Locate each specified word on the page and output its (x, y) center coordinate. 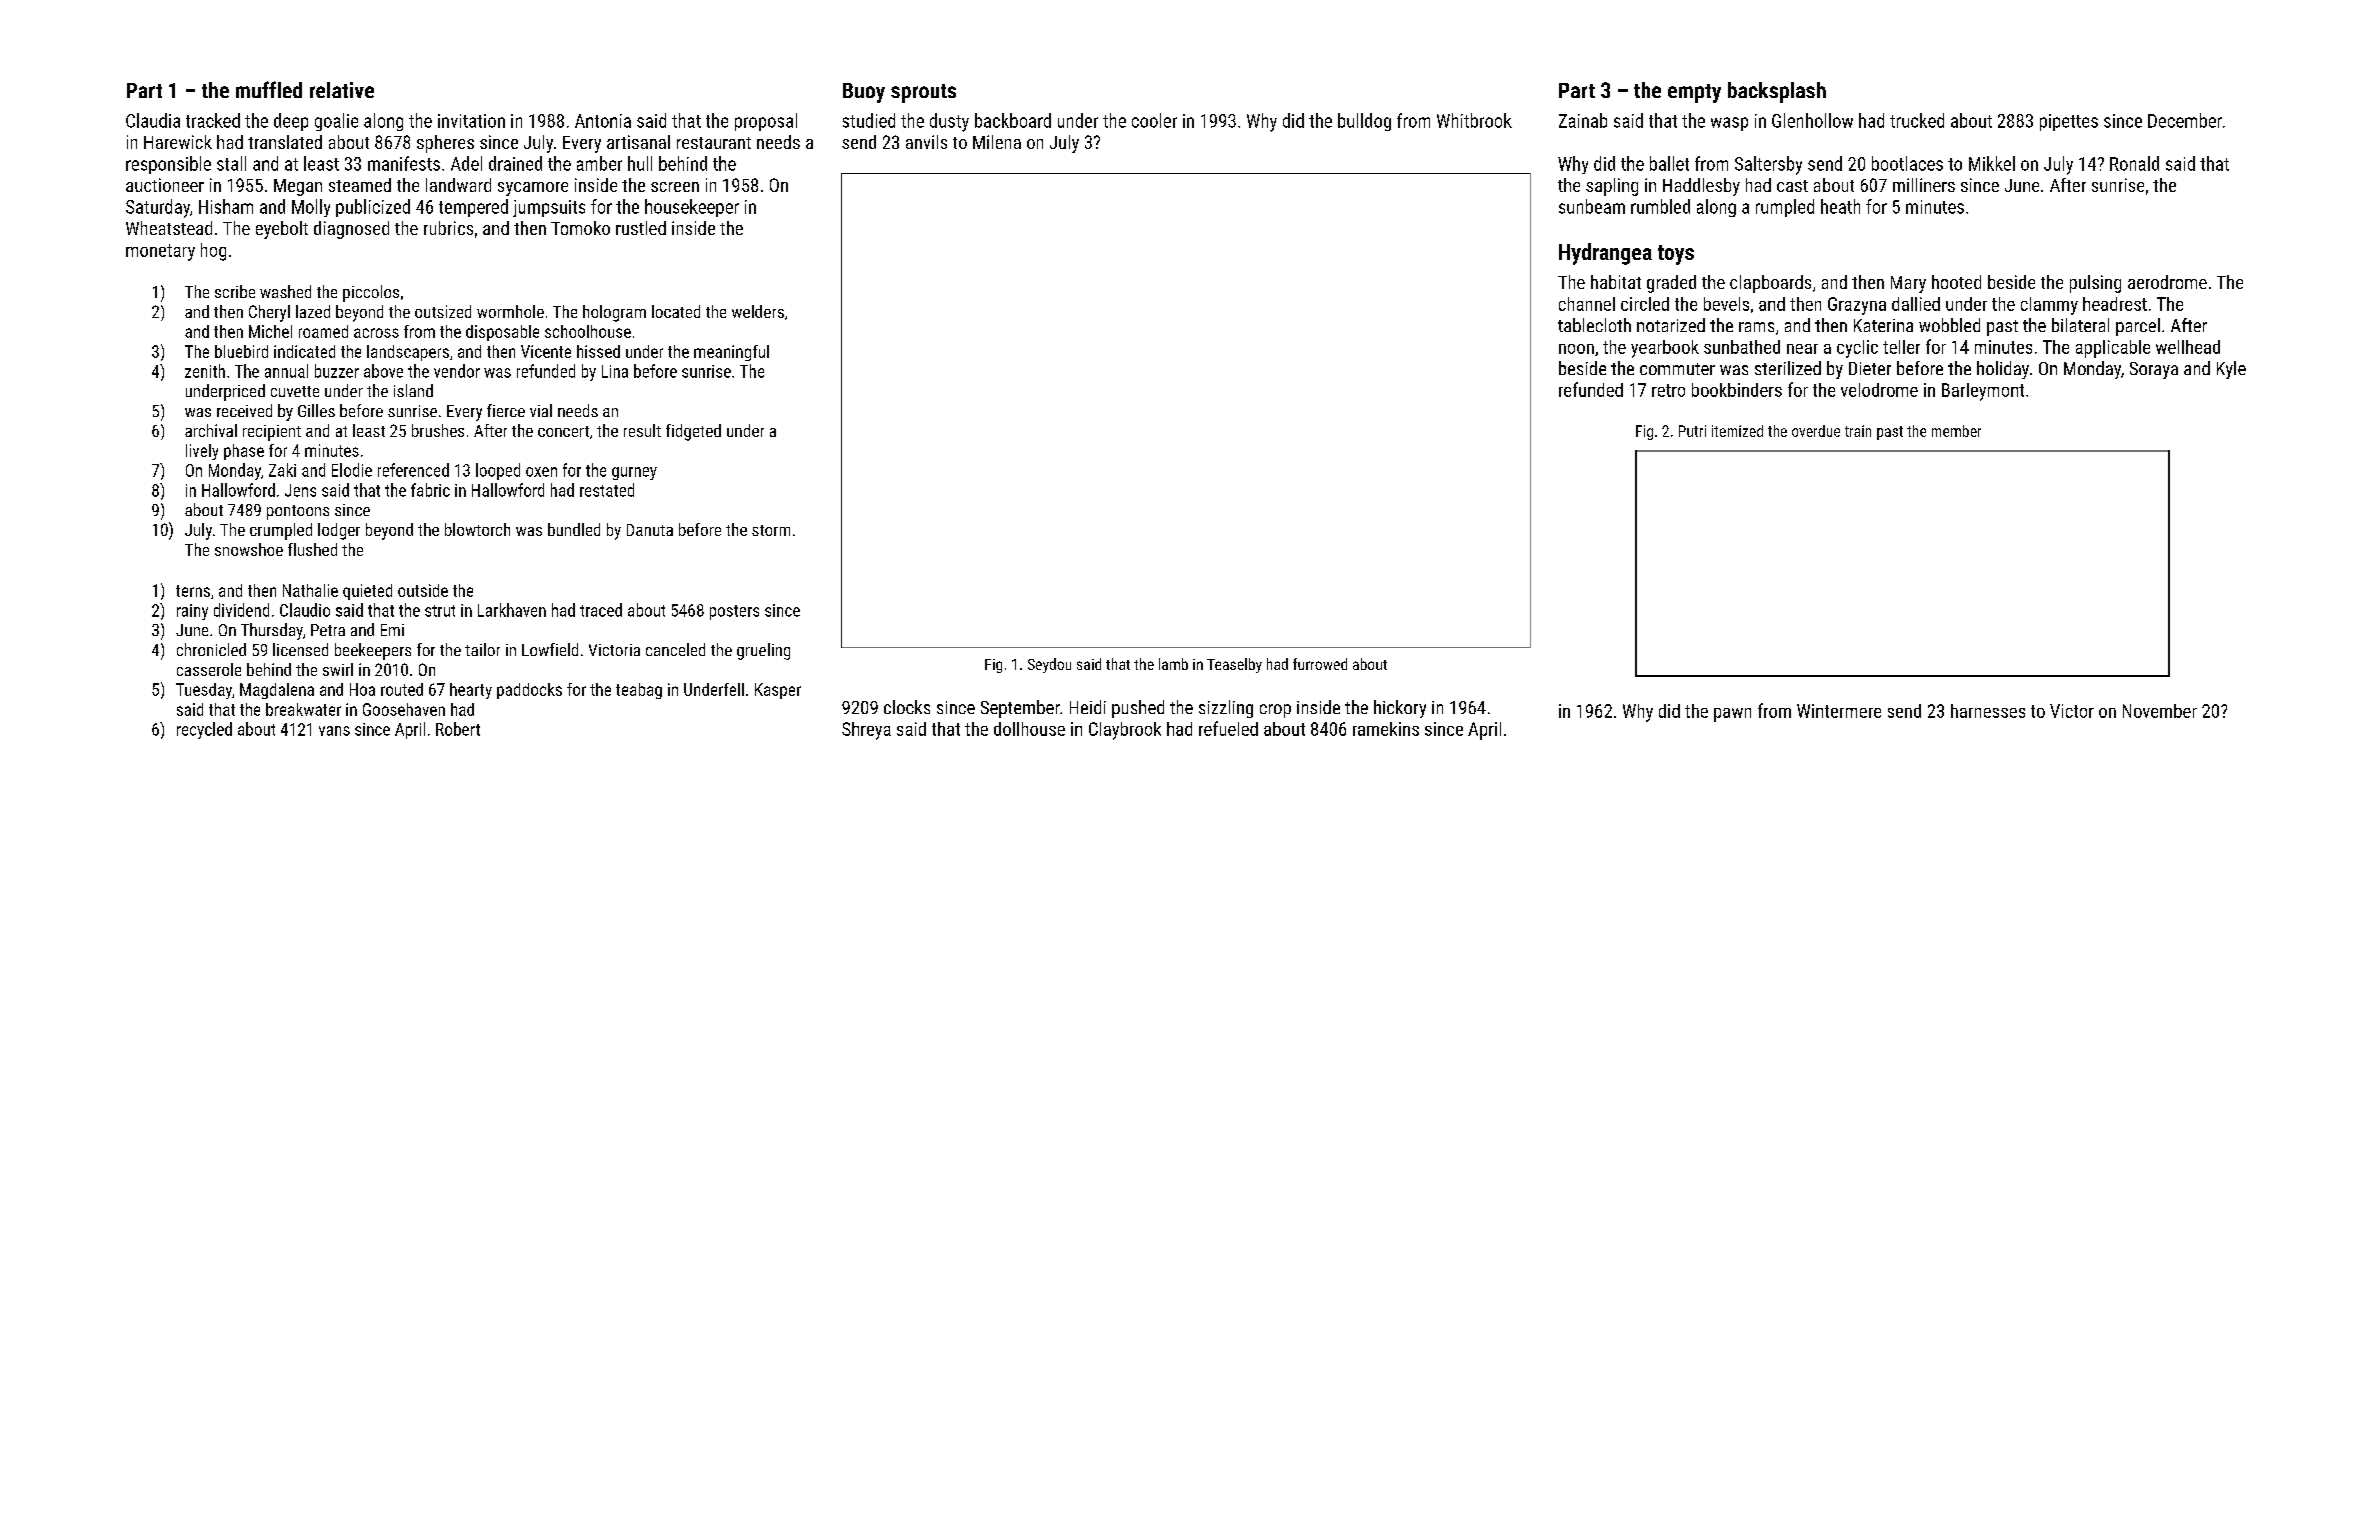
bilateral (2080, 325)
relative (342, 90)
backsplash (1777, 92)
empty (1694, 93)
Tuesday (204, 691)
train (1858, 431)
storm (771, 530)
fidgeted (693, 432)
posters (734, 612)
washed (285, 291)
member (1956, 431)
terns (193, 591)
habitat (1616, 282)
